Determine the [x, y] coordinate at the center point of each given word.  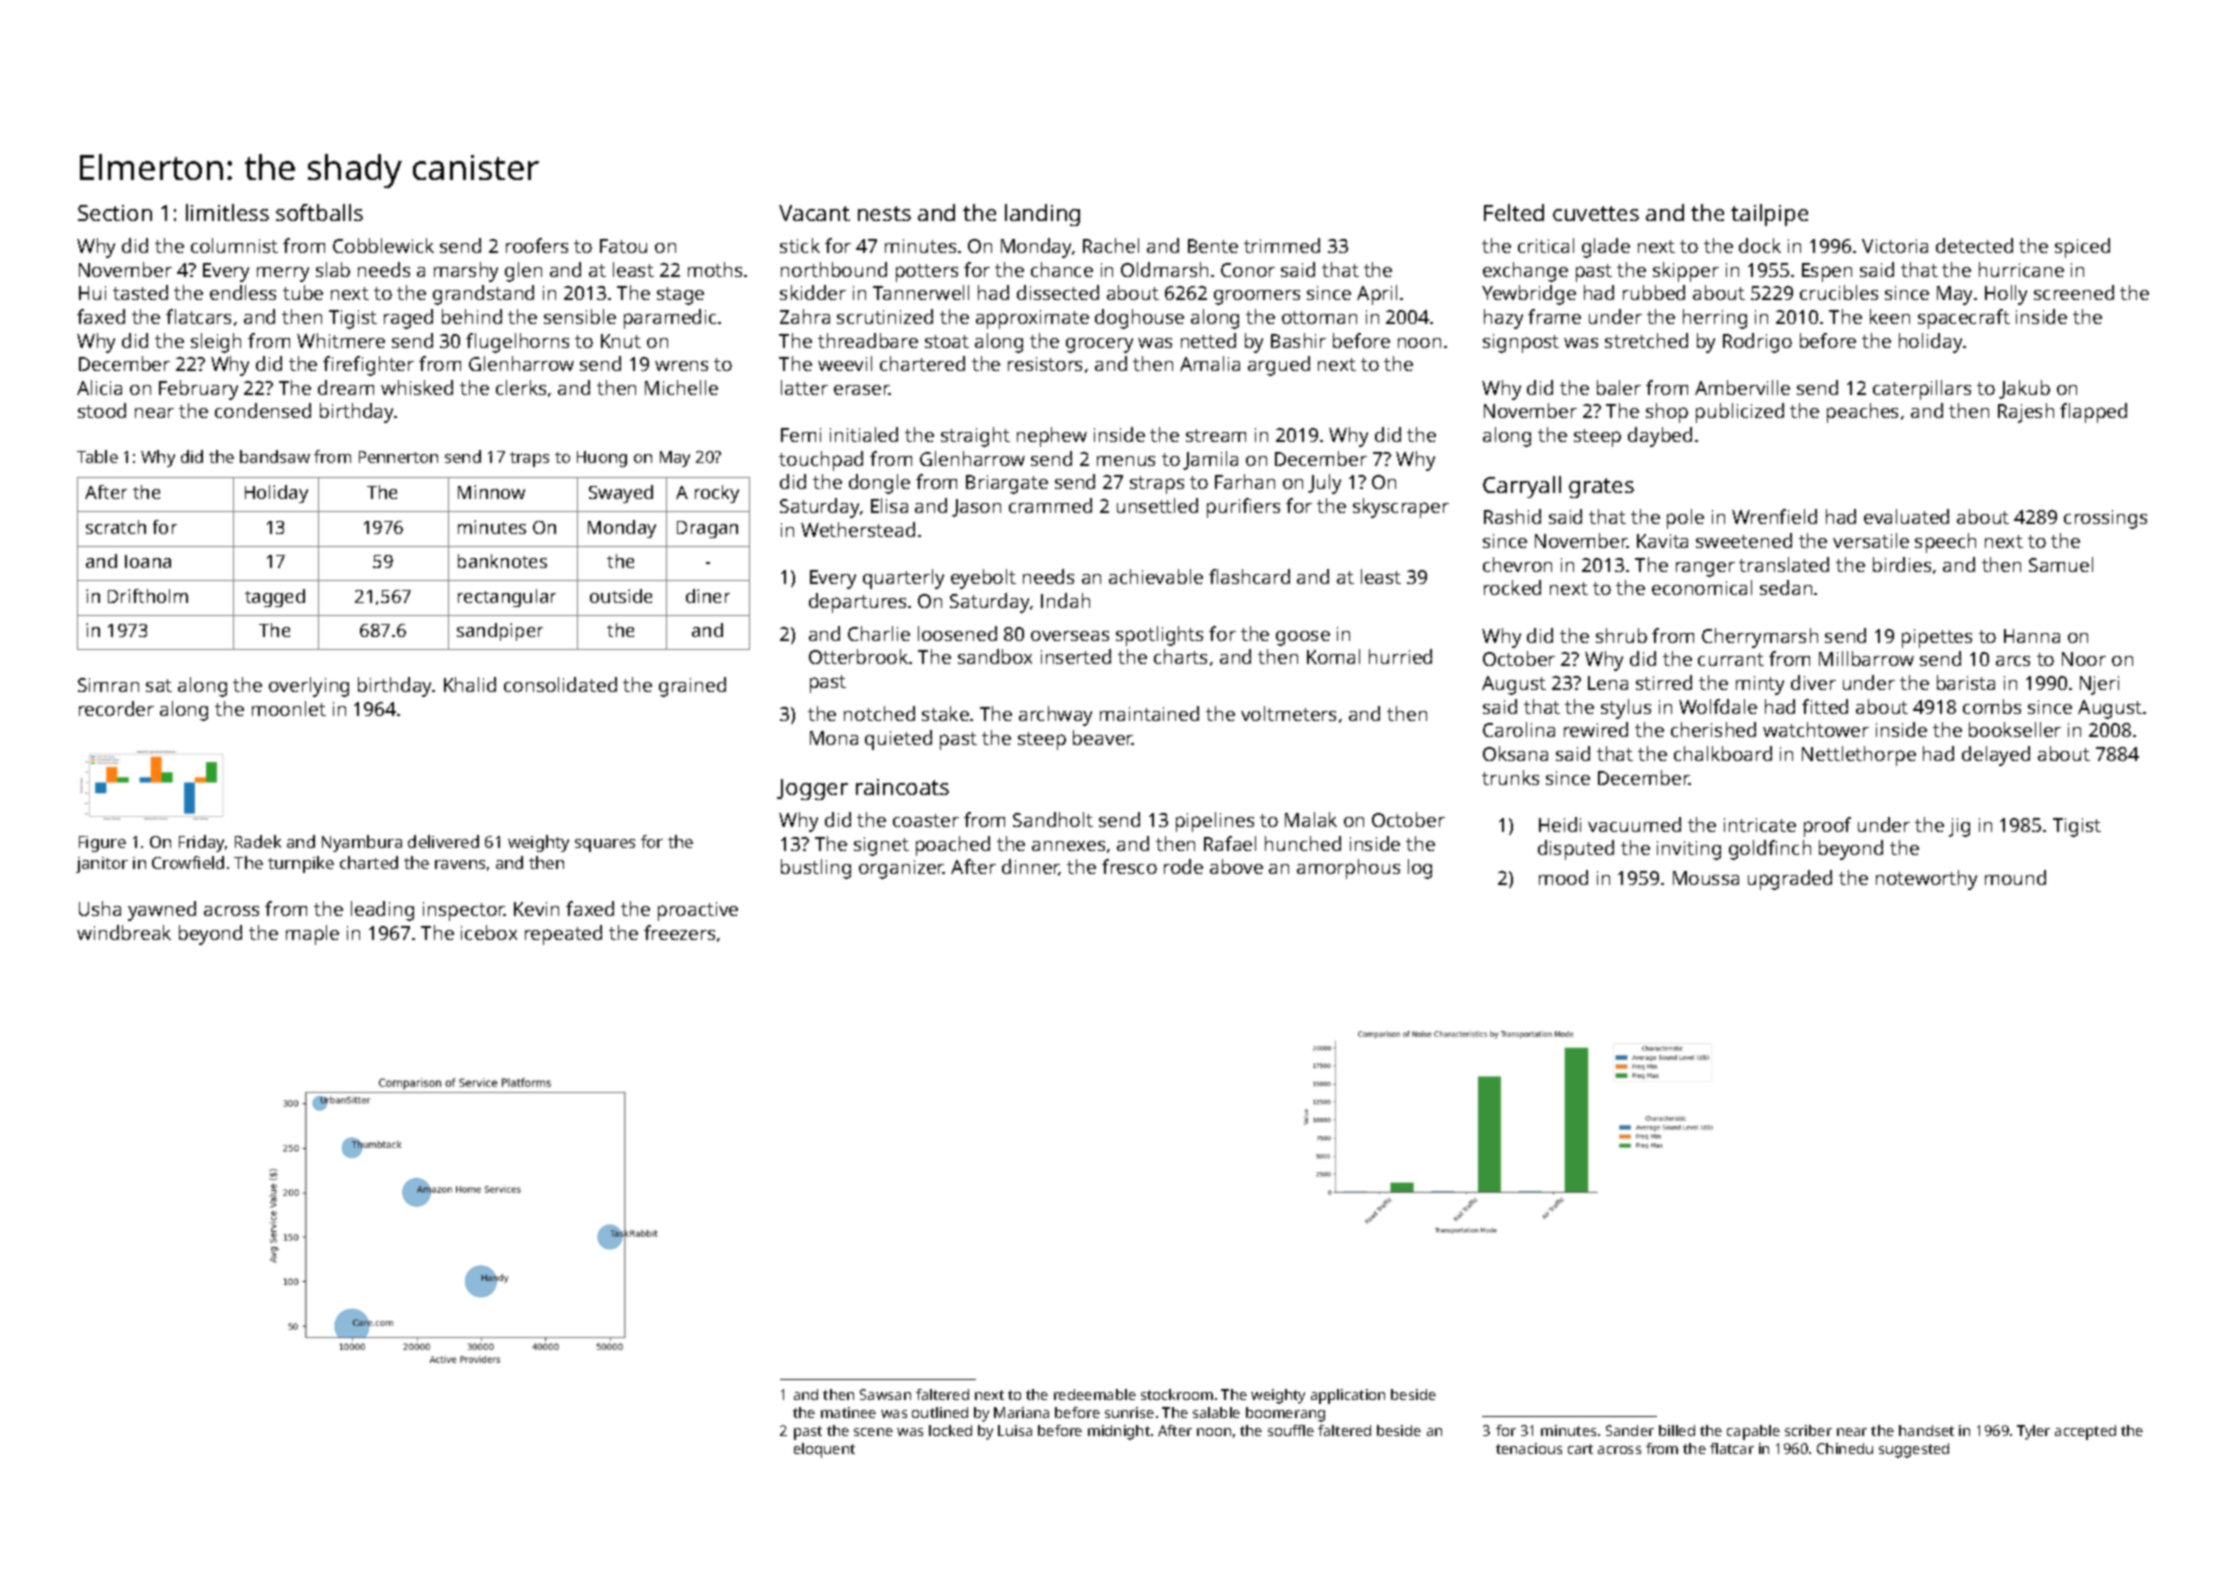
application [1348, 1396]
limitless [227, 212]
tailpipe [1769, 215]
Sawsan [885, 1394]
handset [1926, 1430]
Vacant [814, 213]
